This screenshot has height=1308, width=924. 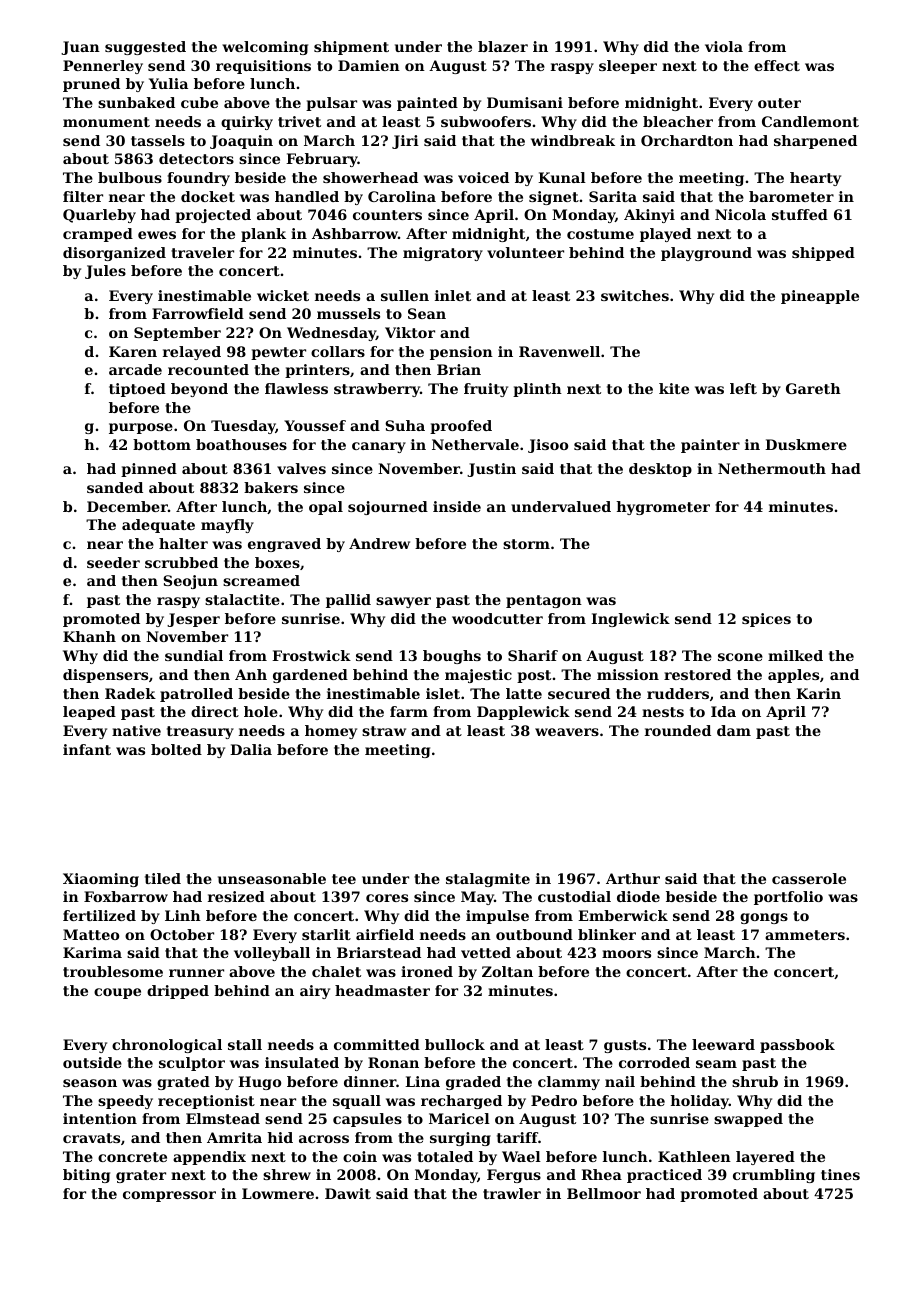 I want to click on Matteo, so click(x=91, y=934).
